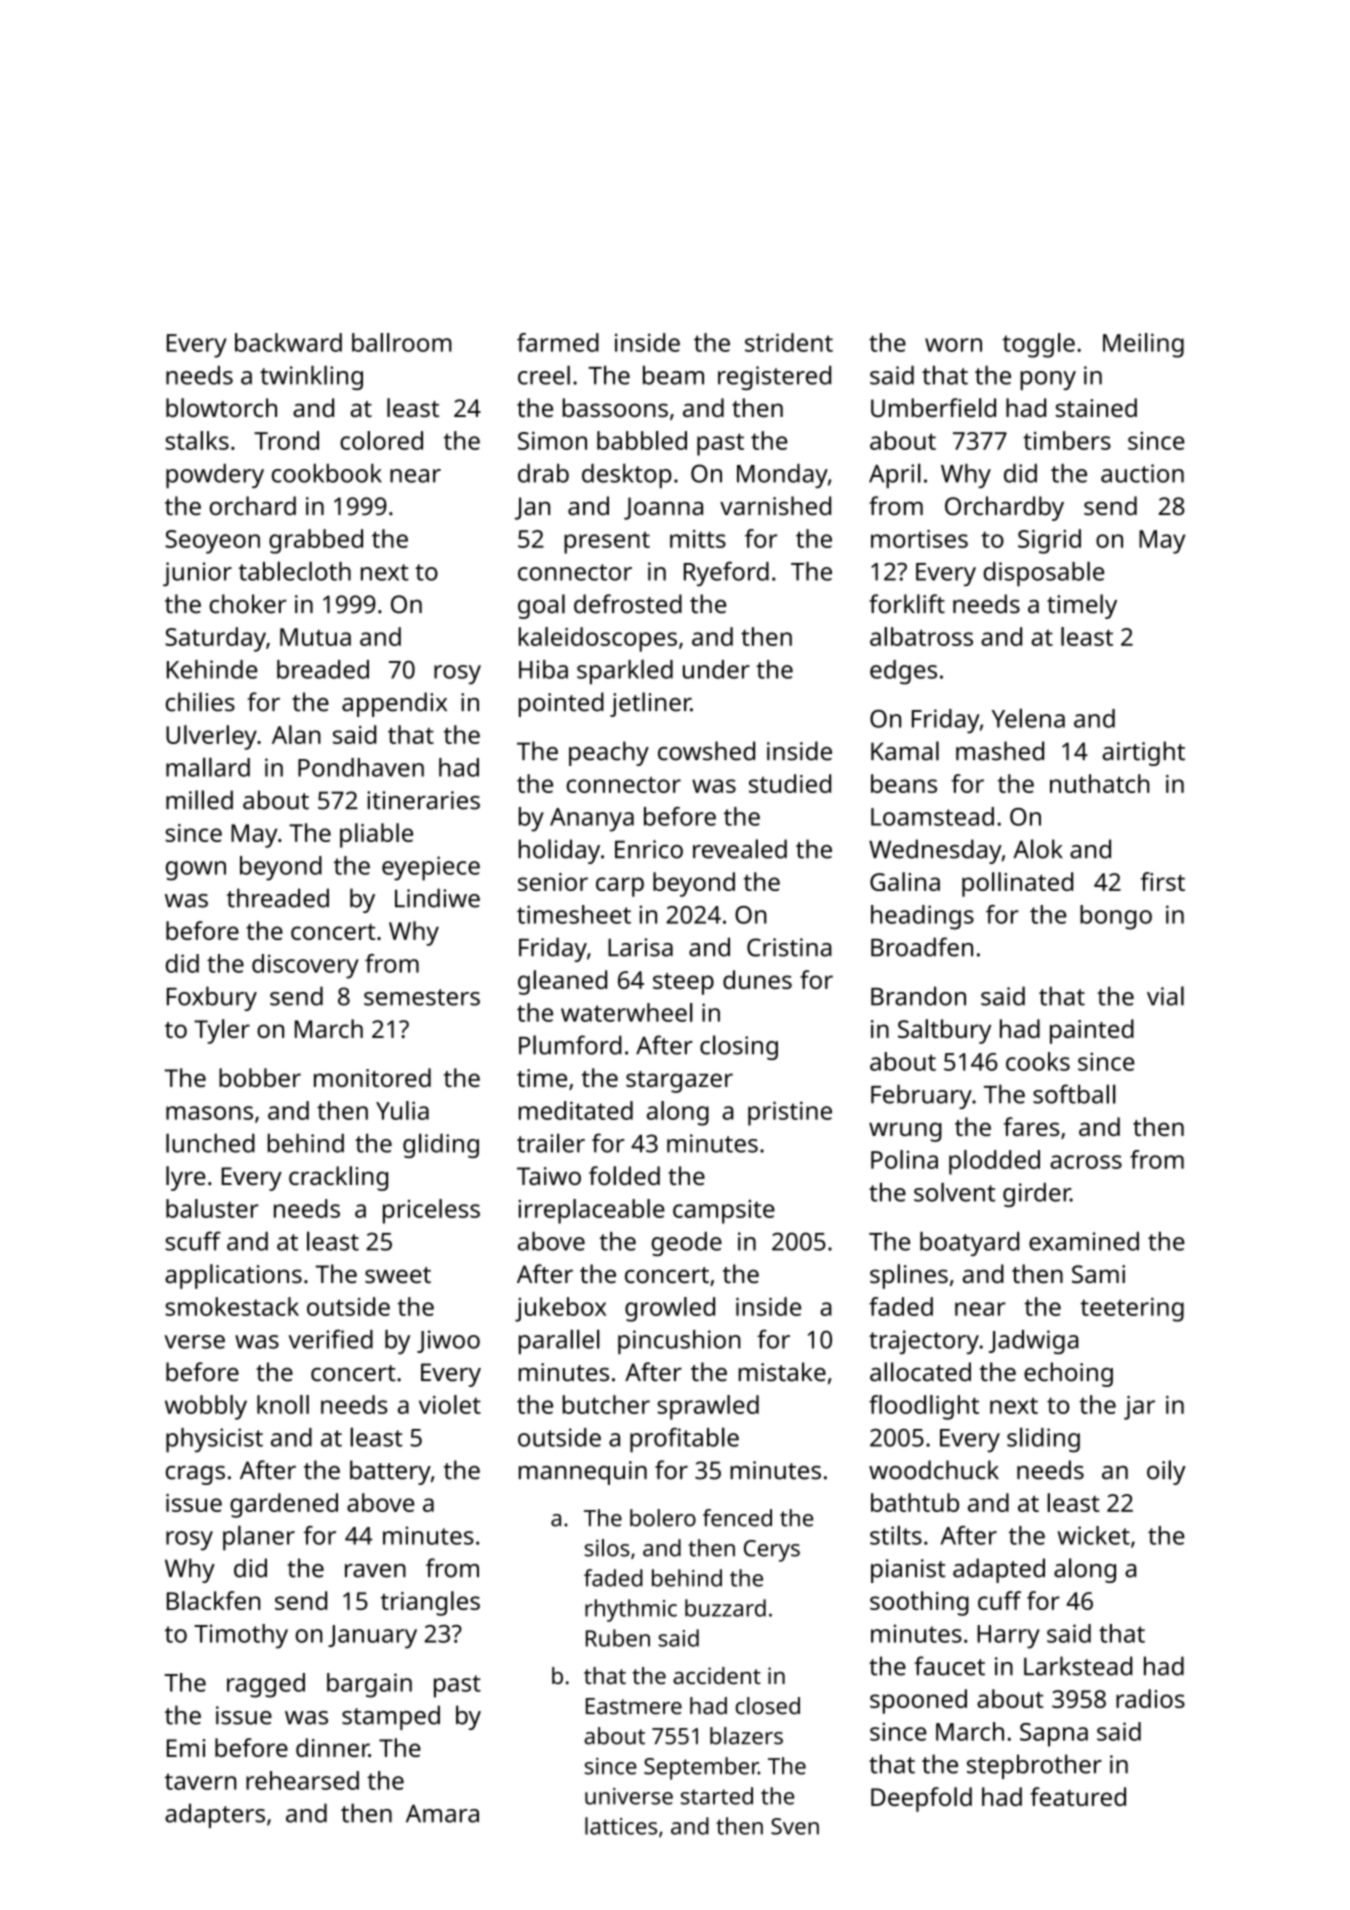  I want to click on blowtorch, so click(221, 407).
